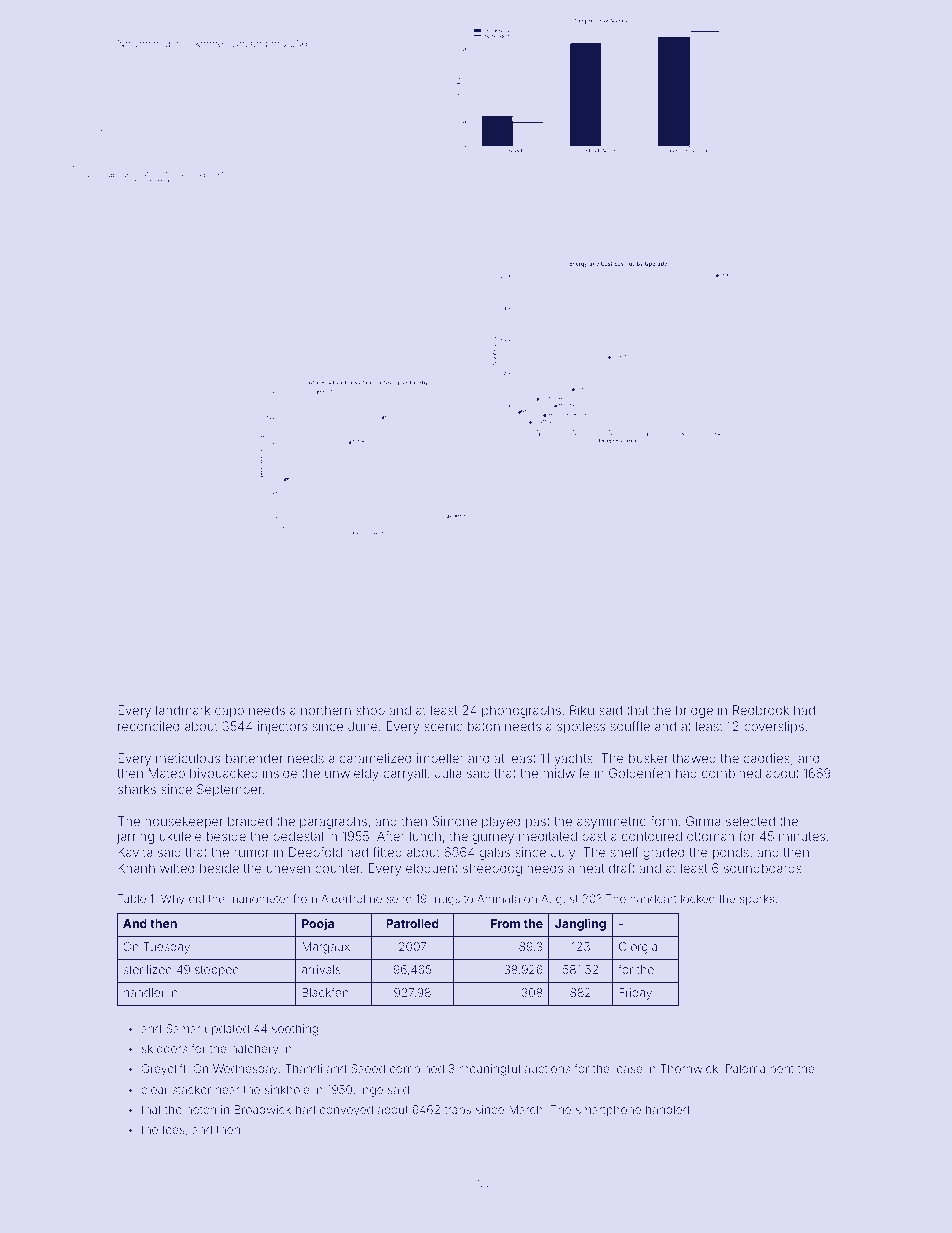 The width and height of the screenshot is (952, 1233). What do you see at coordinates (566, 773) in the screenshot?
I see `midwife` at bounding box center [566, 773].
